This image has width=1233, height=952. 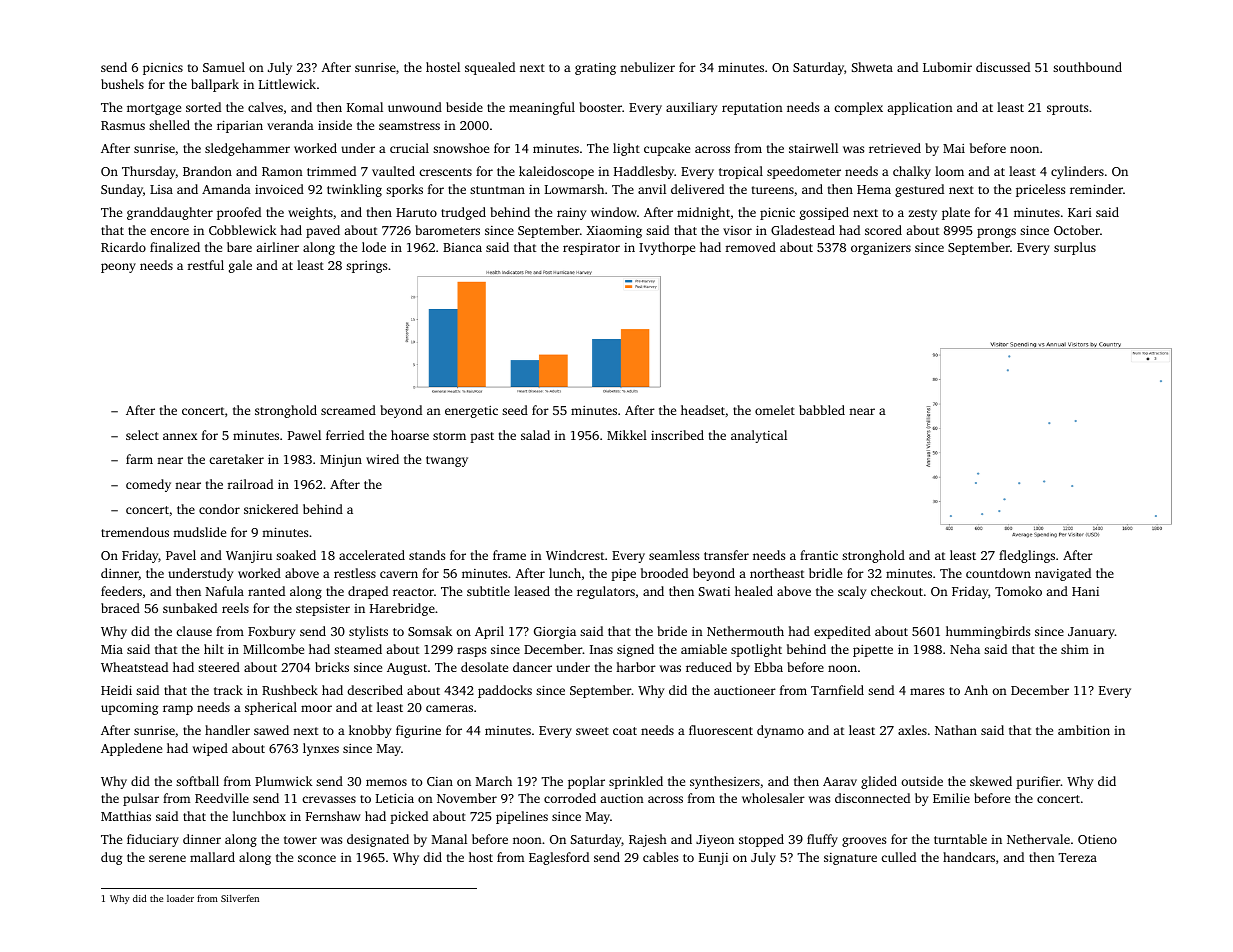 What do you see at coordinates (180, 898) in the image?
I see `loader` at bounding box center [180, 898].
